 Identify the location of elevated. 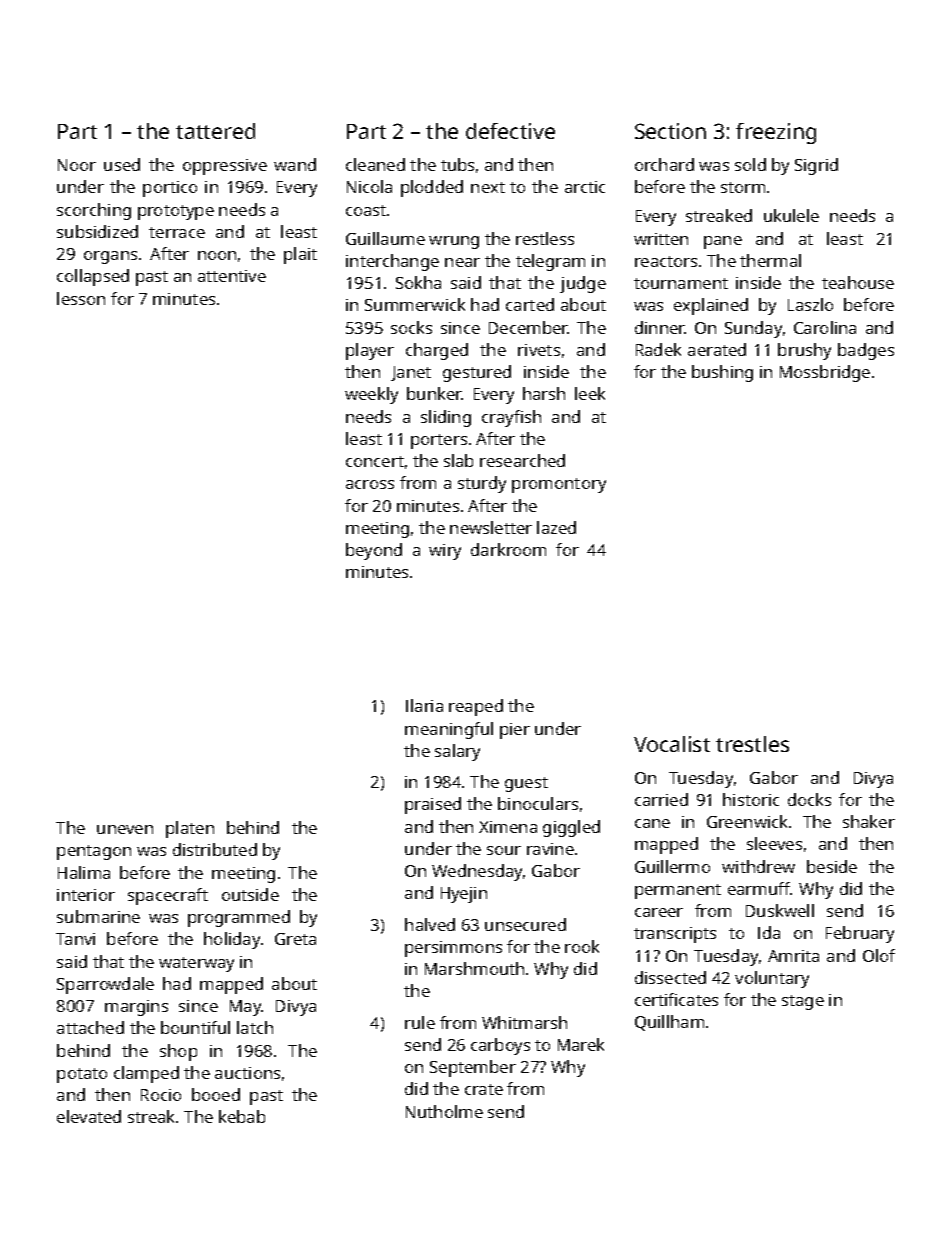
(89, 1116).
